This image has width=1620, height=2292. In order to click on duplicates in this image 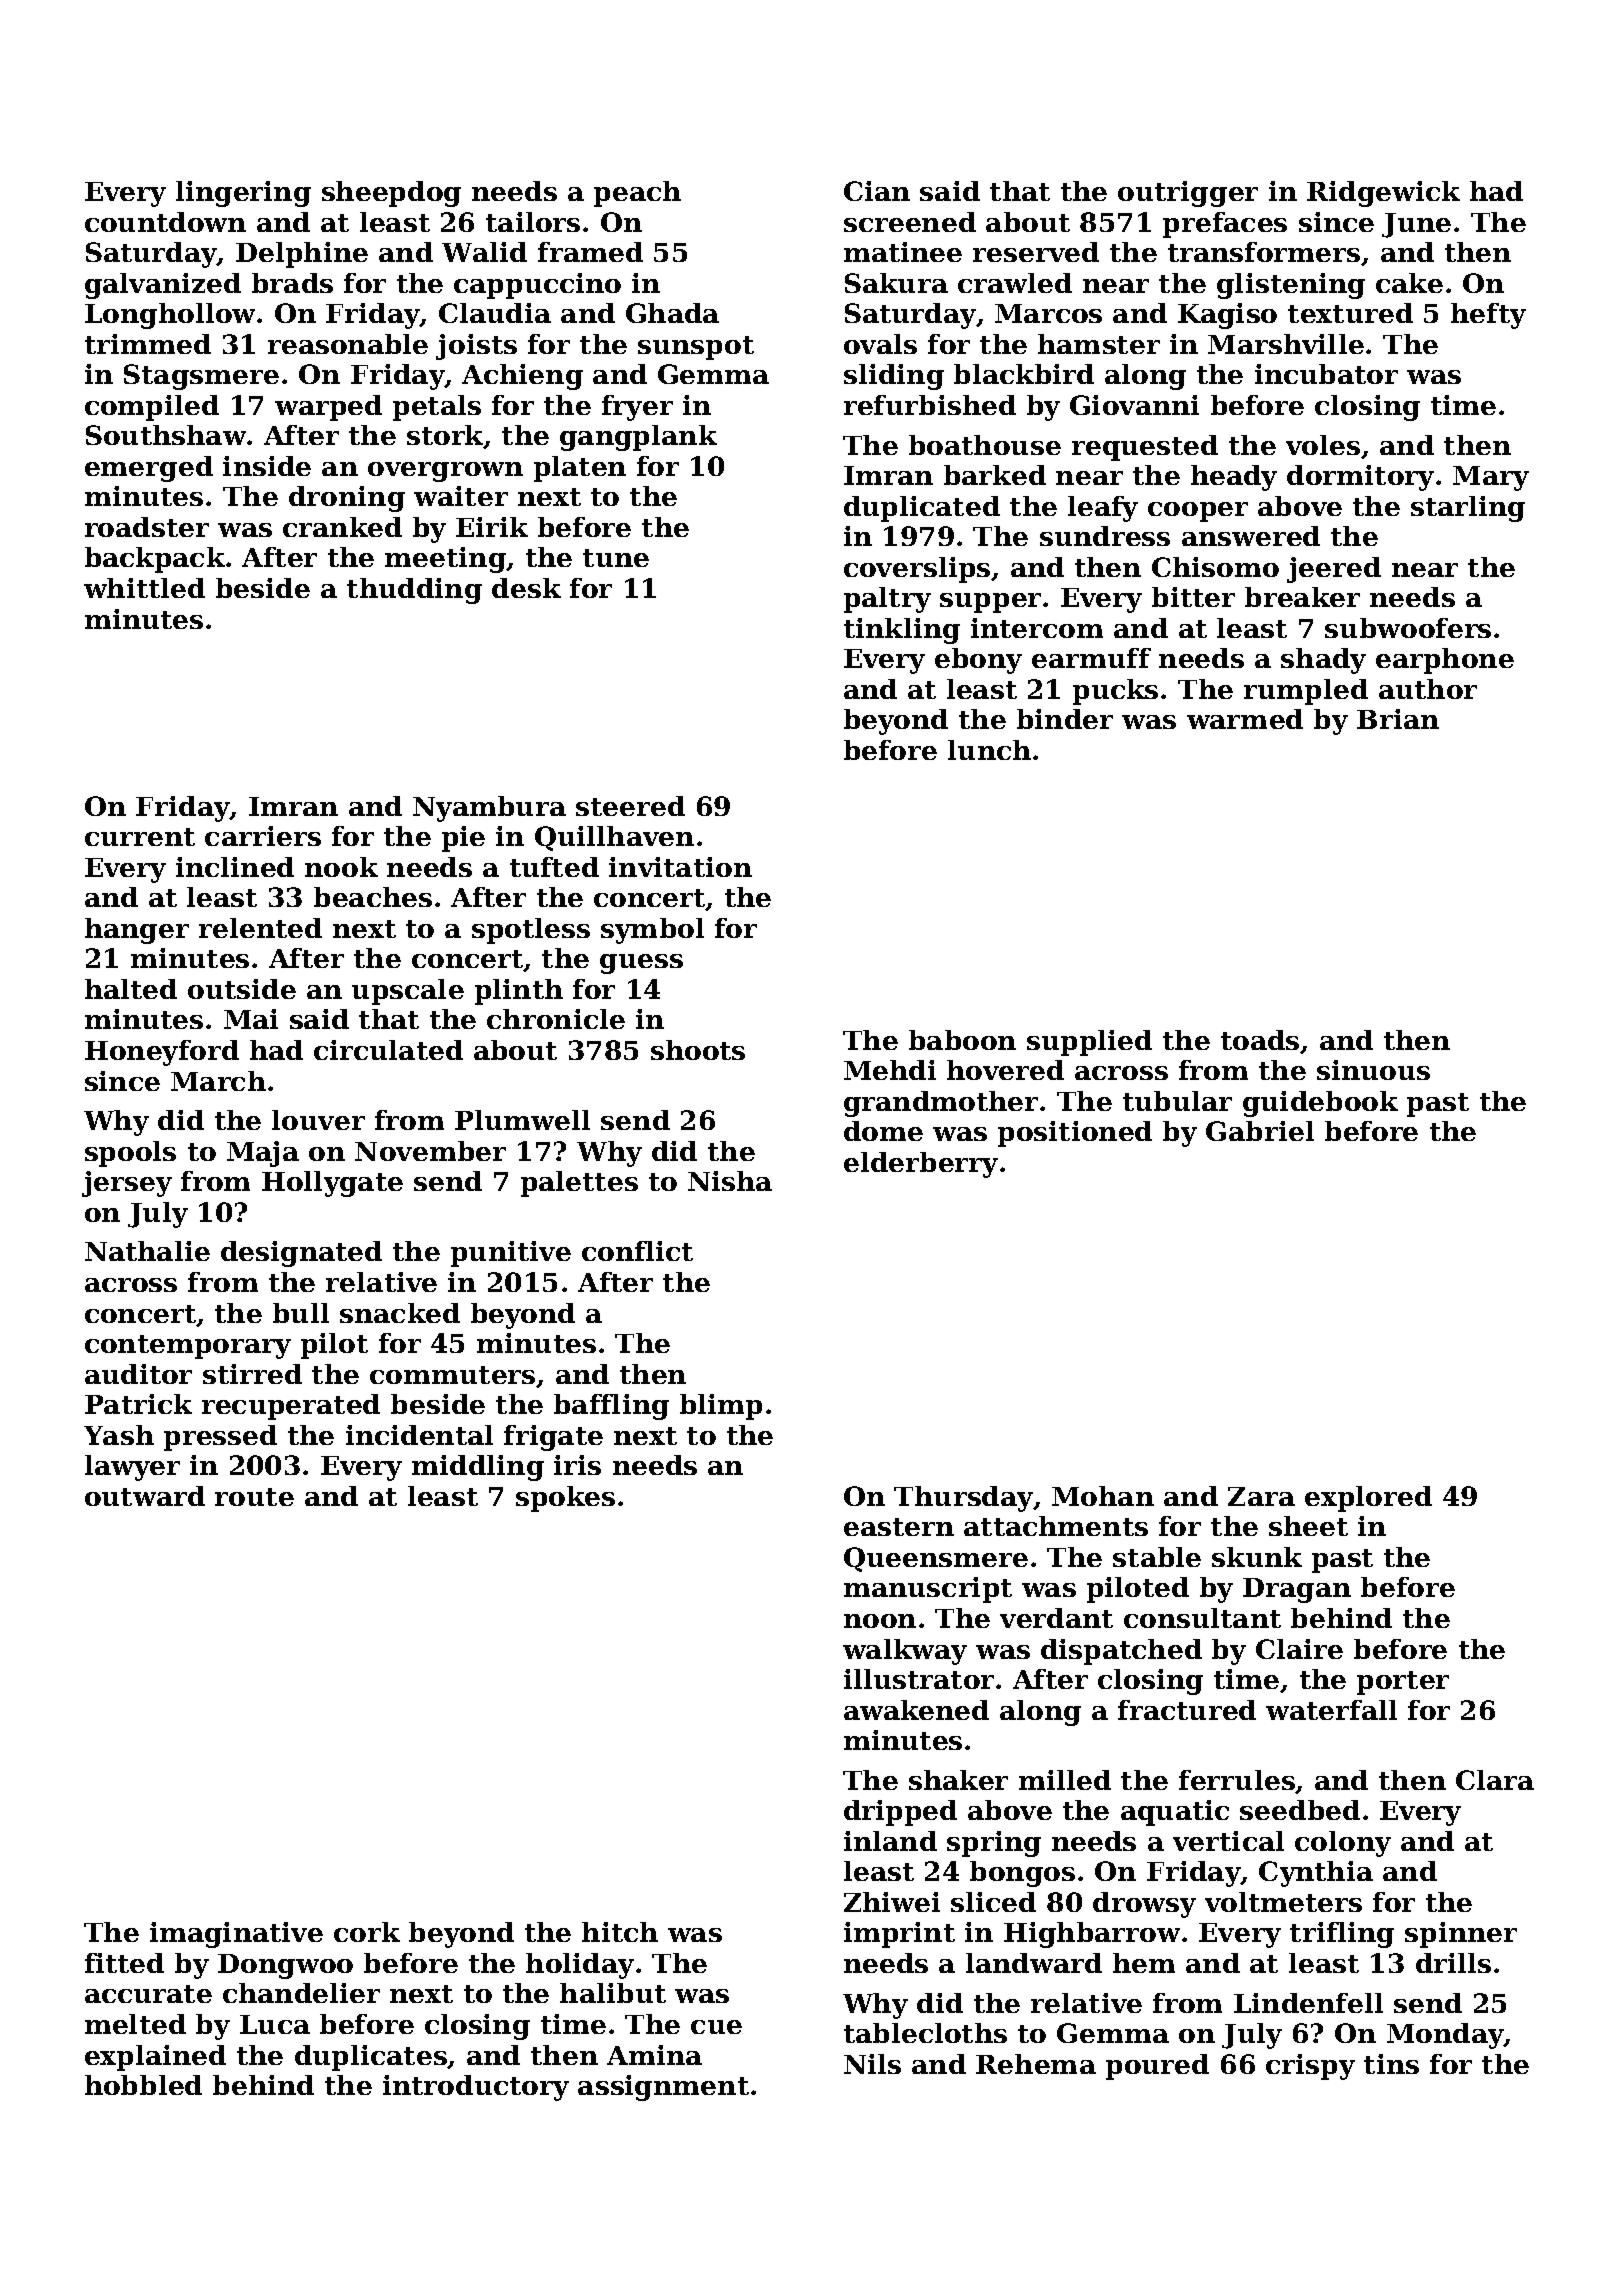, I will do `click(371, 2058)`.
